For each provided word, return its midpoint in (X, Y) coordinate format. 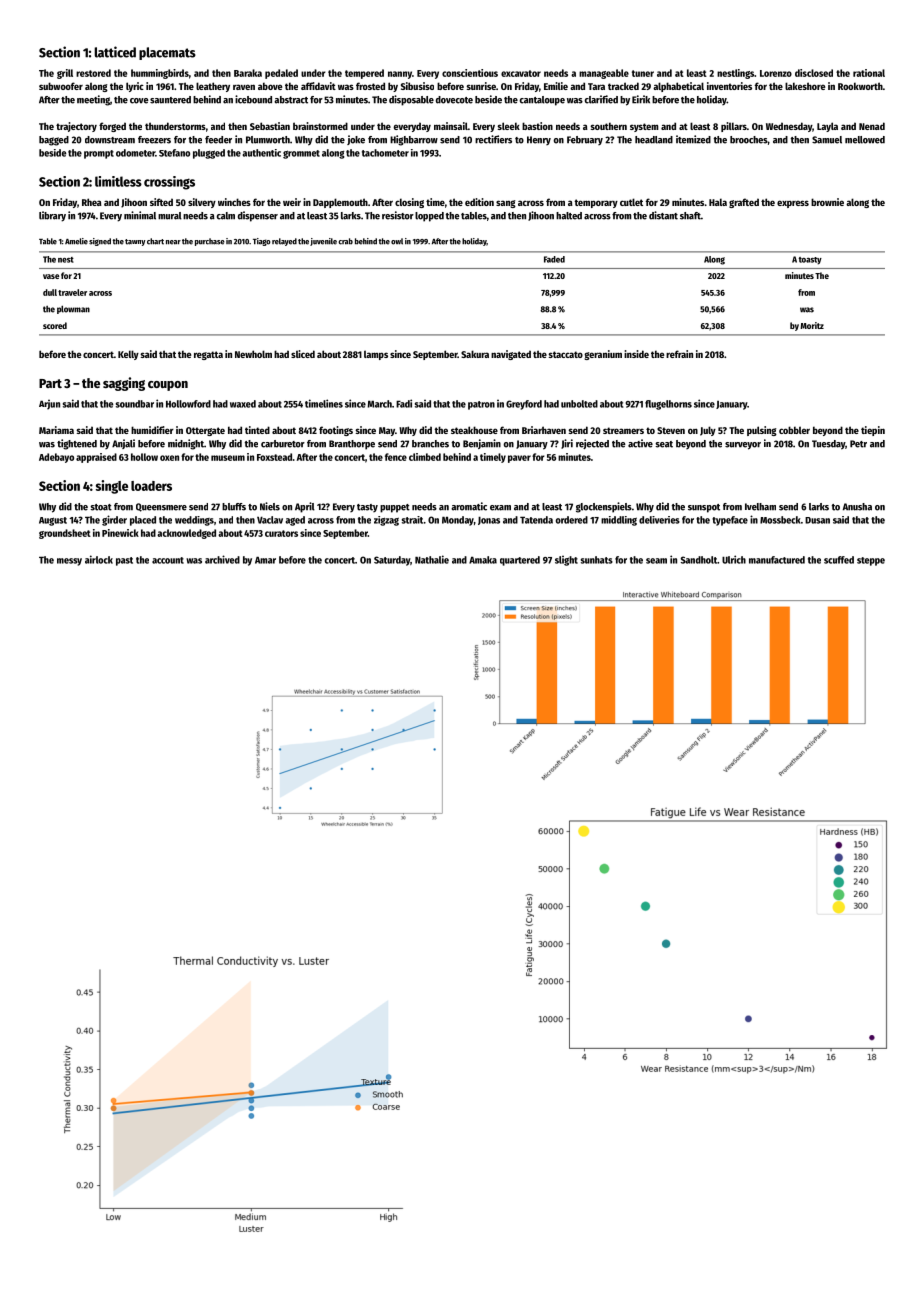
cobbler (794, 430)
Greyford (524, 405)
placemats (167, 53)
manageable (604, 74)
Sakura (475, 354)
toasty (810, 261)
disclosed (814, 73)
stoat (101, 507)
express (793, 204)
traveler (72, 292)
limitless (118, 181)
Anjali (123, 444)
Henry (539, 140)
